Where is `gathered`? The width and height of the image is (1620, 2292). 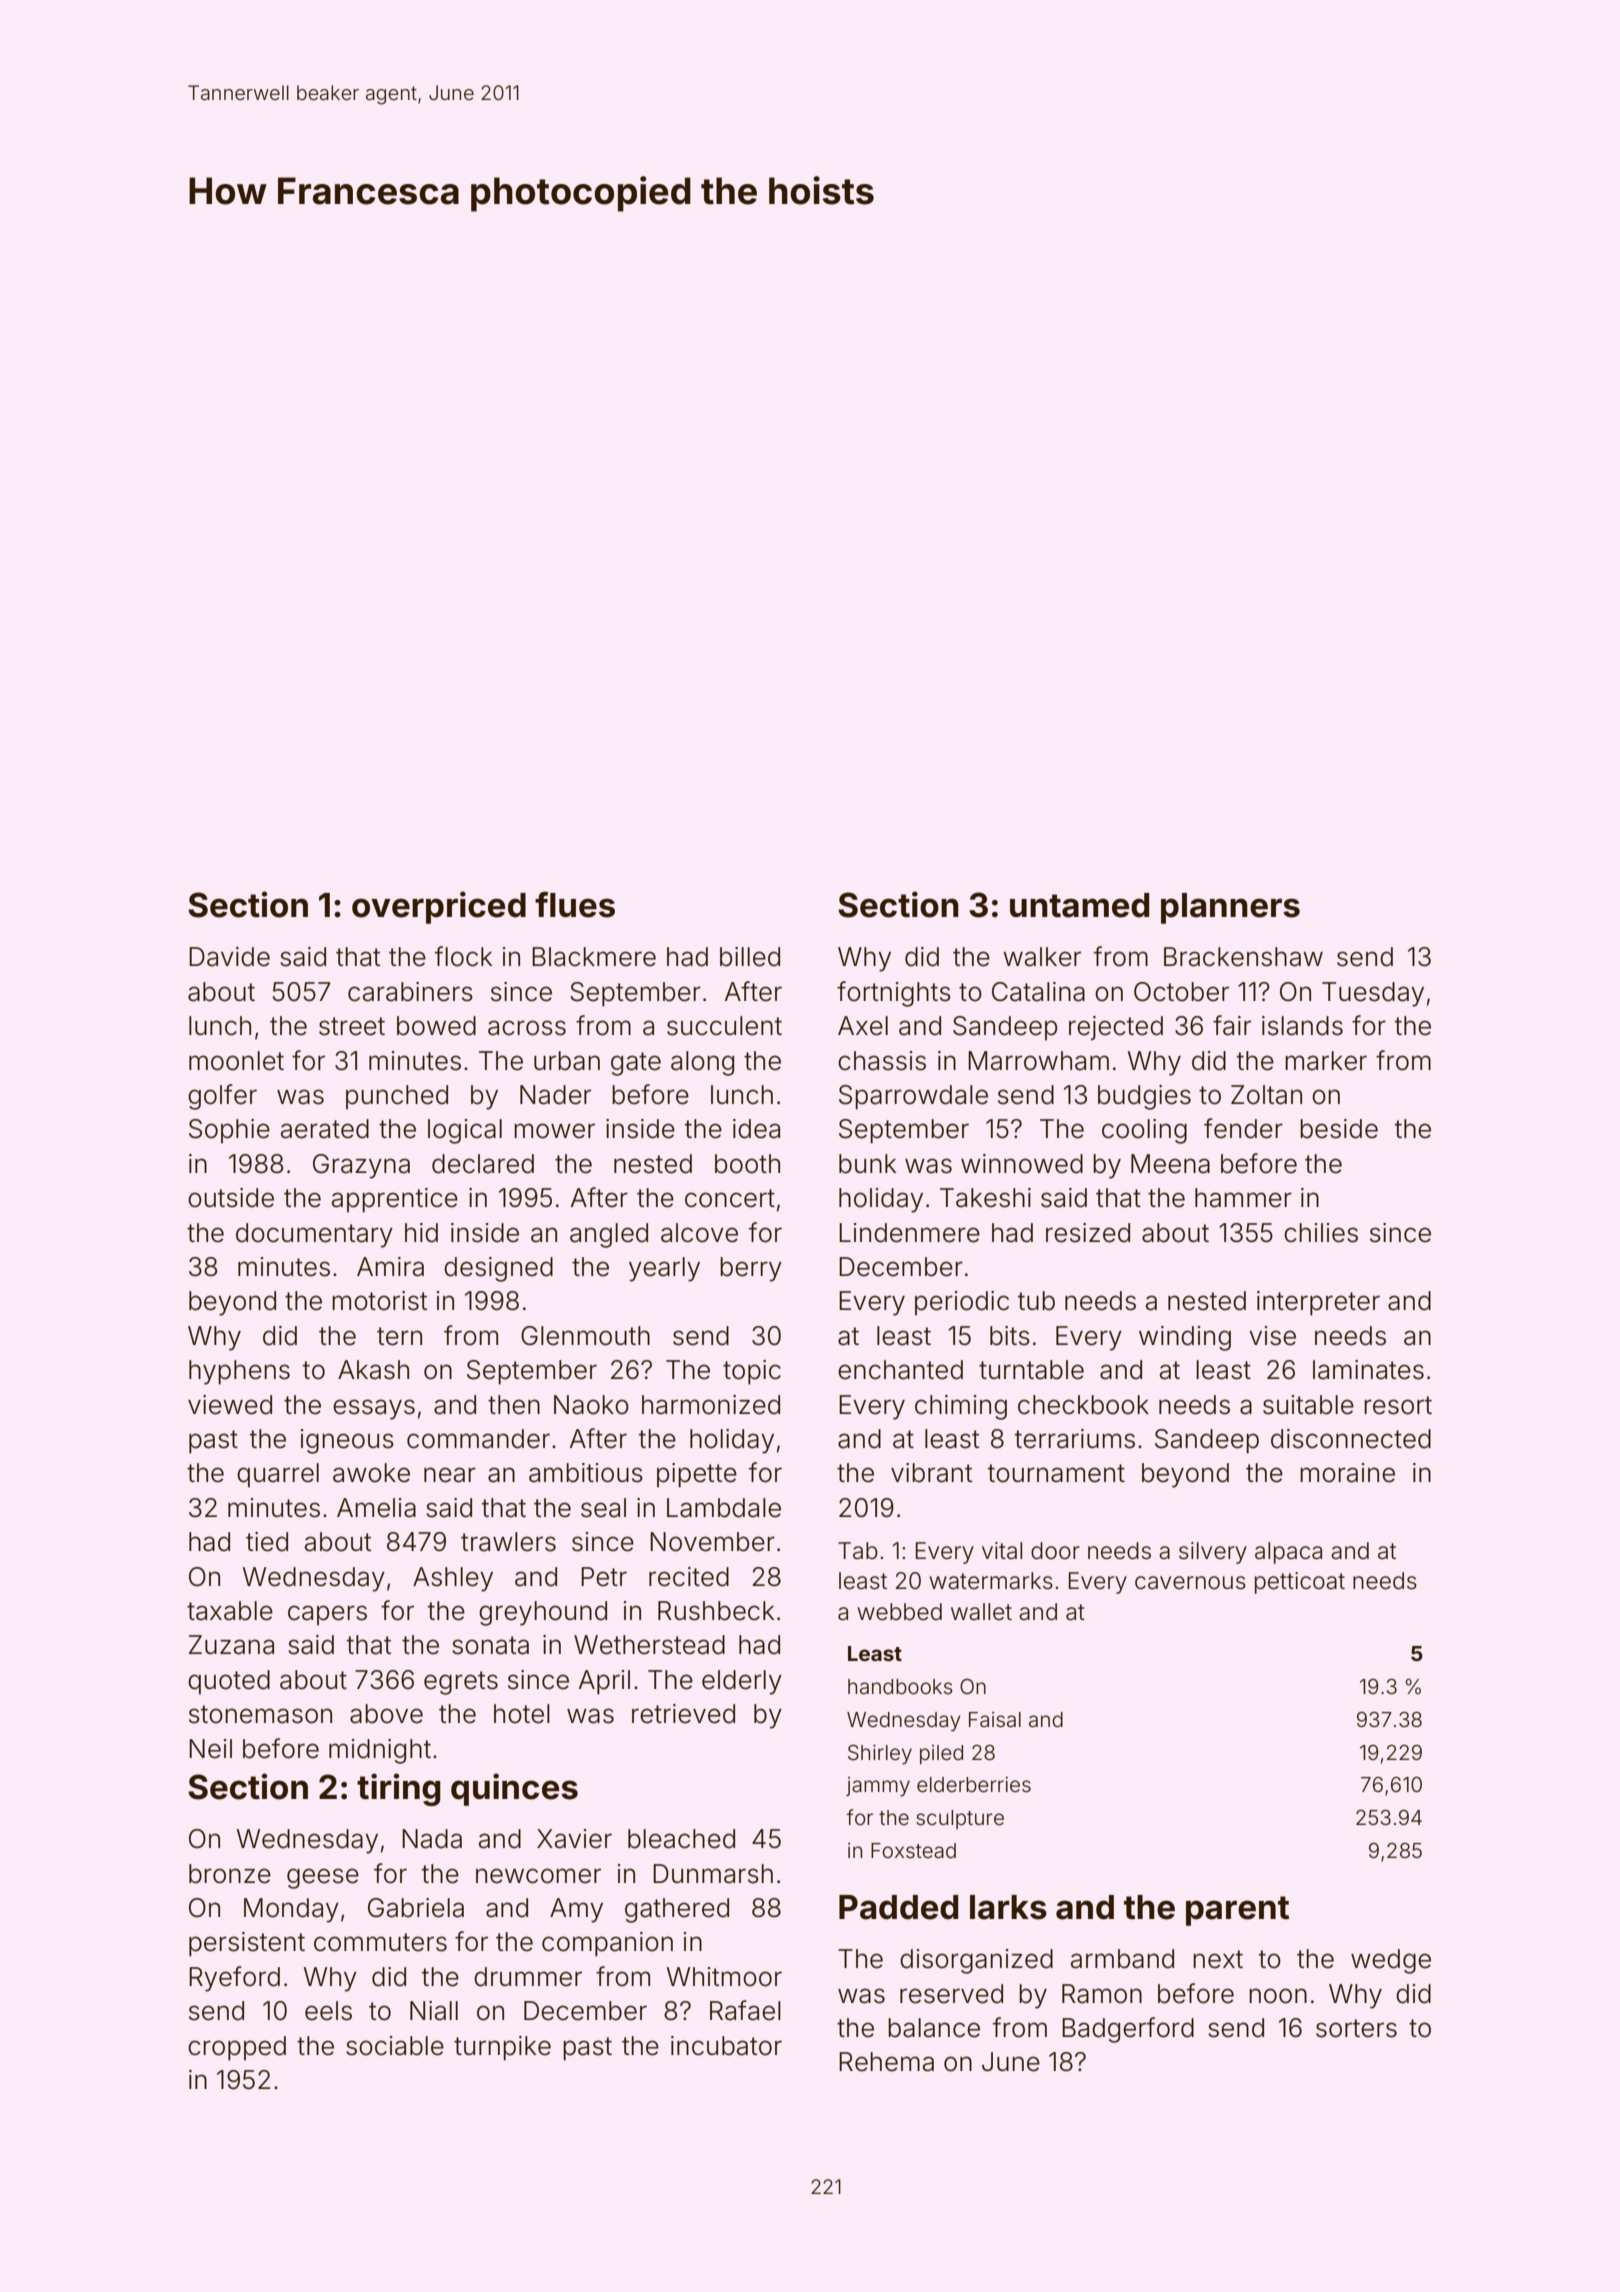
gathered is located at coordinates (677, 1910).
